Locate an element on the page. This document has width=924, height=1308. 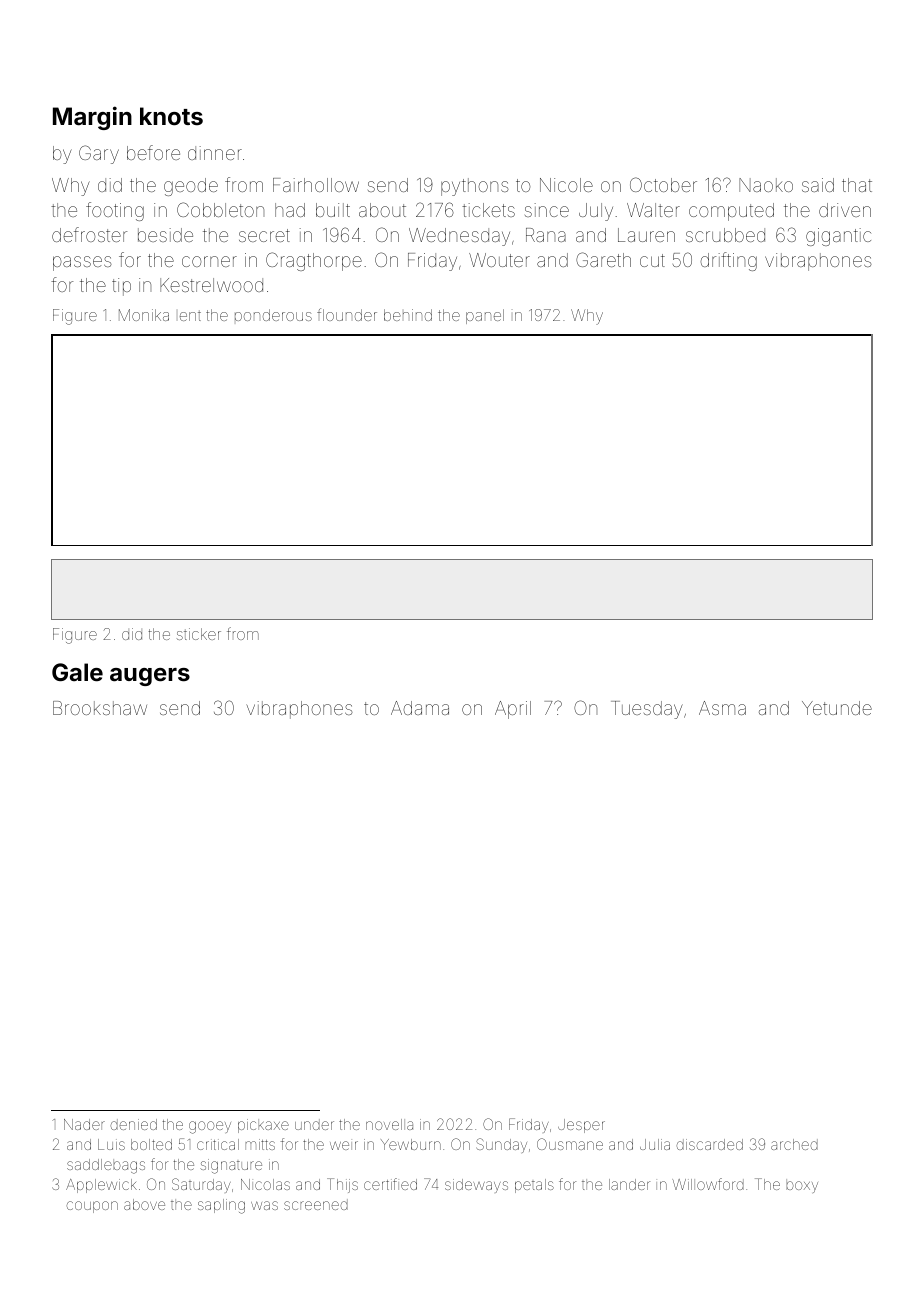
Asma is located at coordinates (722, 708).
